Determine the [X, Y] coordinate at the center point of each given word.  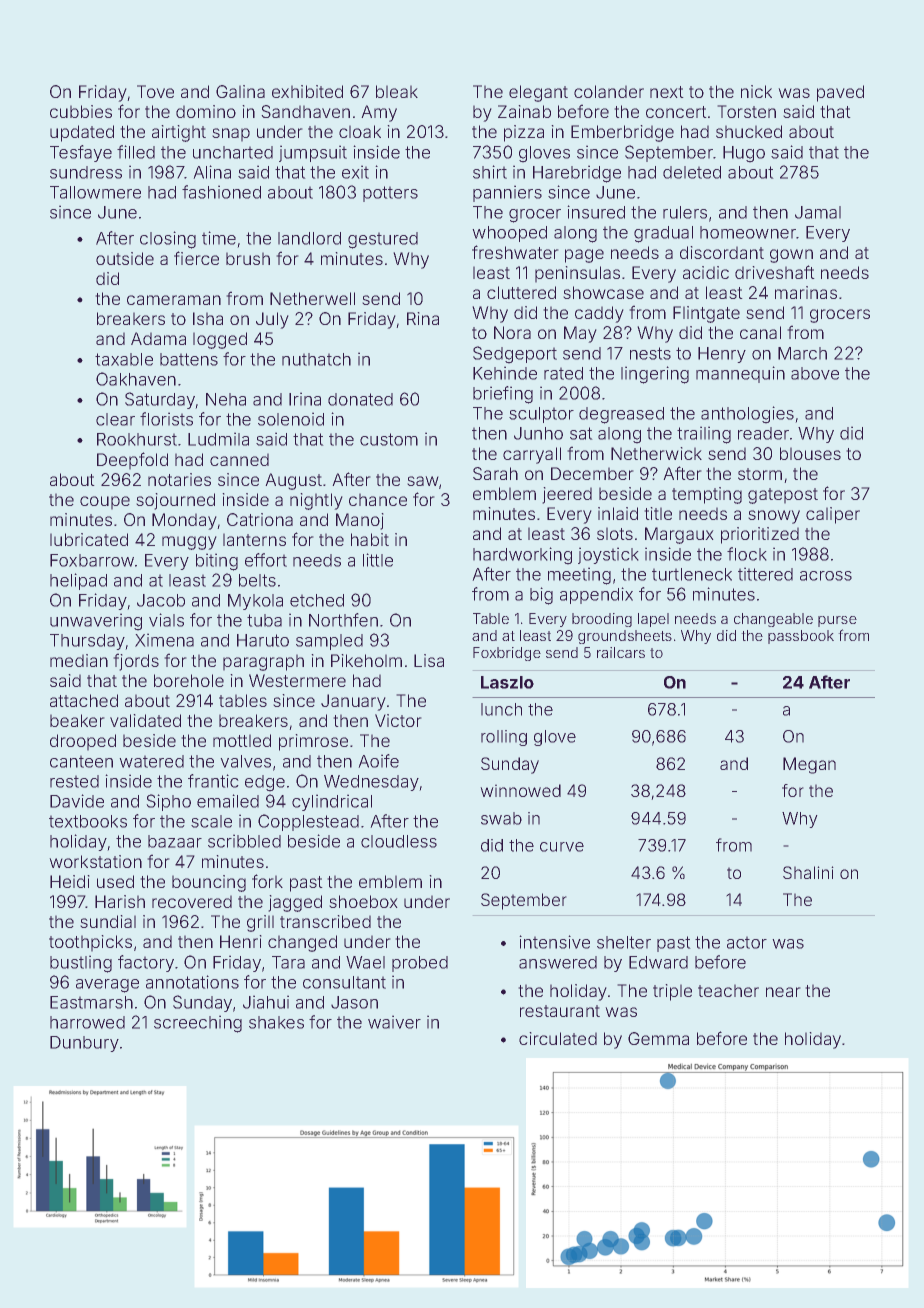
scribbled [244, 841]
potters [390, 194]
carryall [532, 455]
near [783, 992]
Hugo [744, 154]
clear [115, 419]
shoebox [363, 901]
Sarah [495, 473]
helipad [78, 581]
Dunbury [84, 1044]
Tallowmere [95, 192]
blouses [810, 453]
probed [420, 964]
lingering [655, 375]
